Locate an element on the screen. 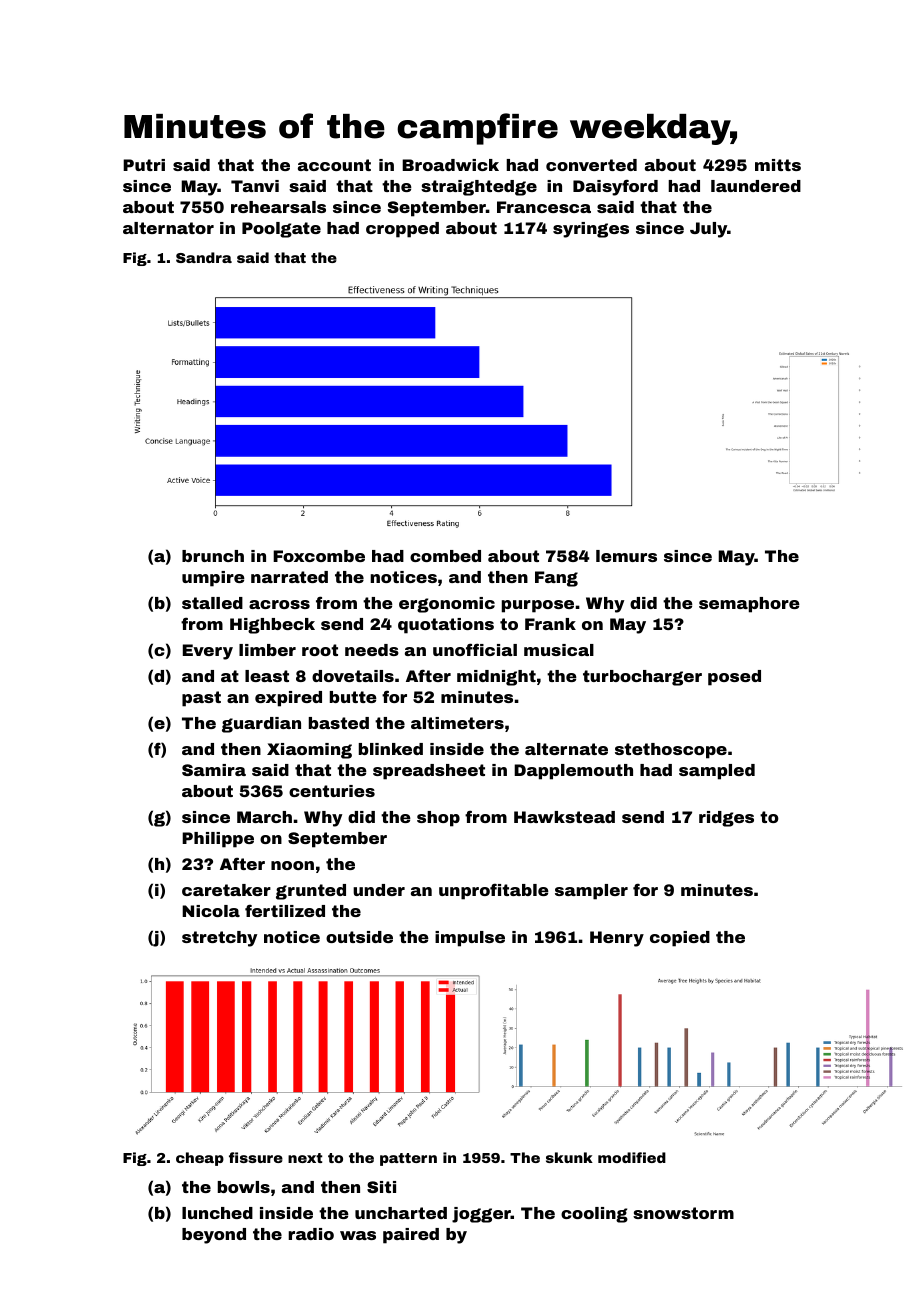 This screenshot has width=924, height=1314. Philippe is located at coordinates (218, 840).
